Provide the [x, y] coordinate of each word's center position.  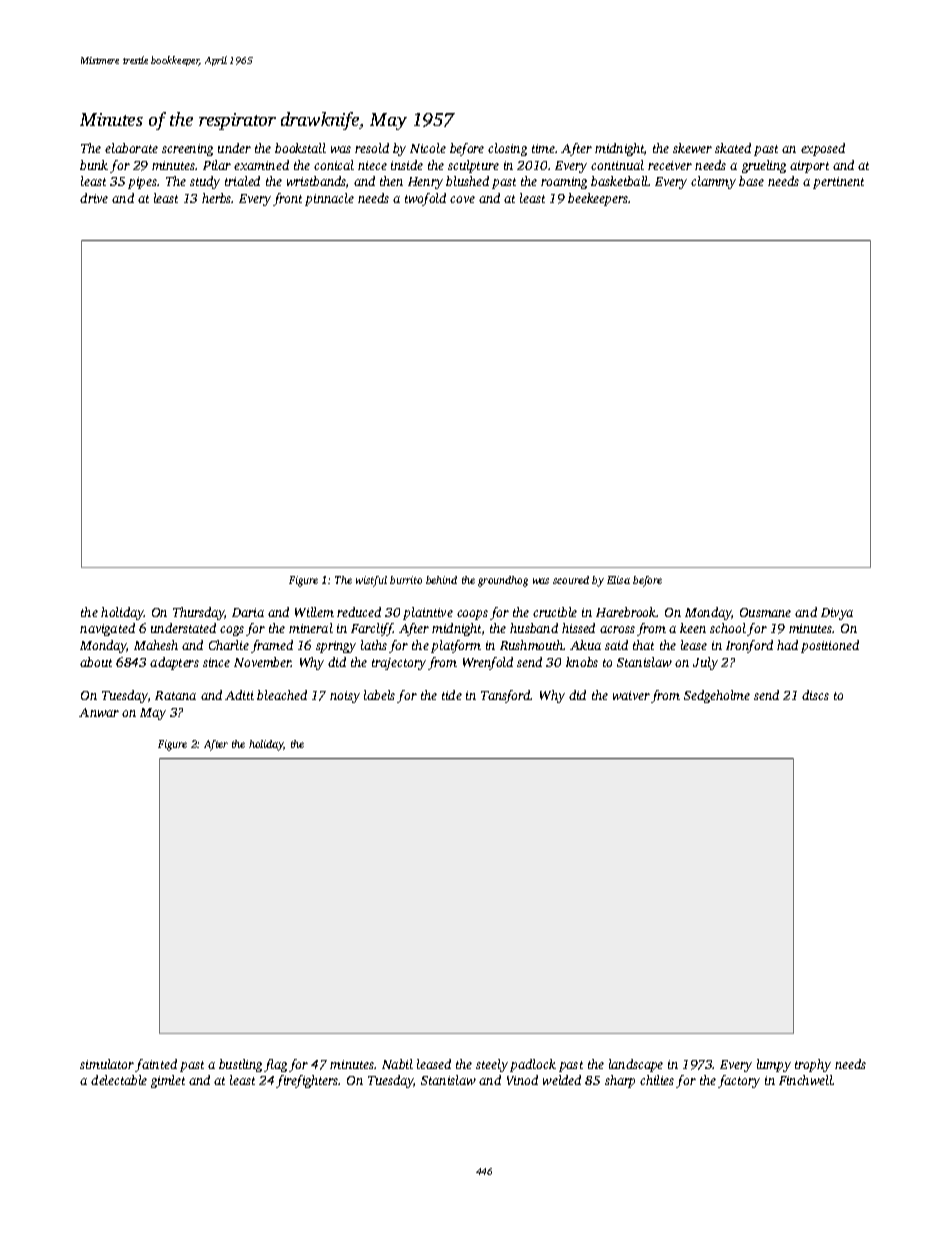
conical [334, 165]
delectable [119, 1080]
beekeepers [598, 199]
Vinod [522, 1080]
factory [739, 1081]
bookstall [300, 148]
